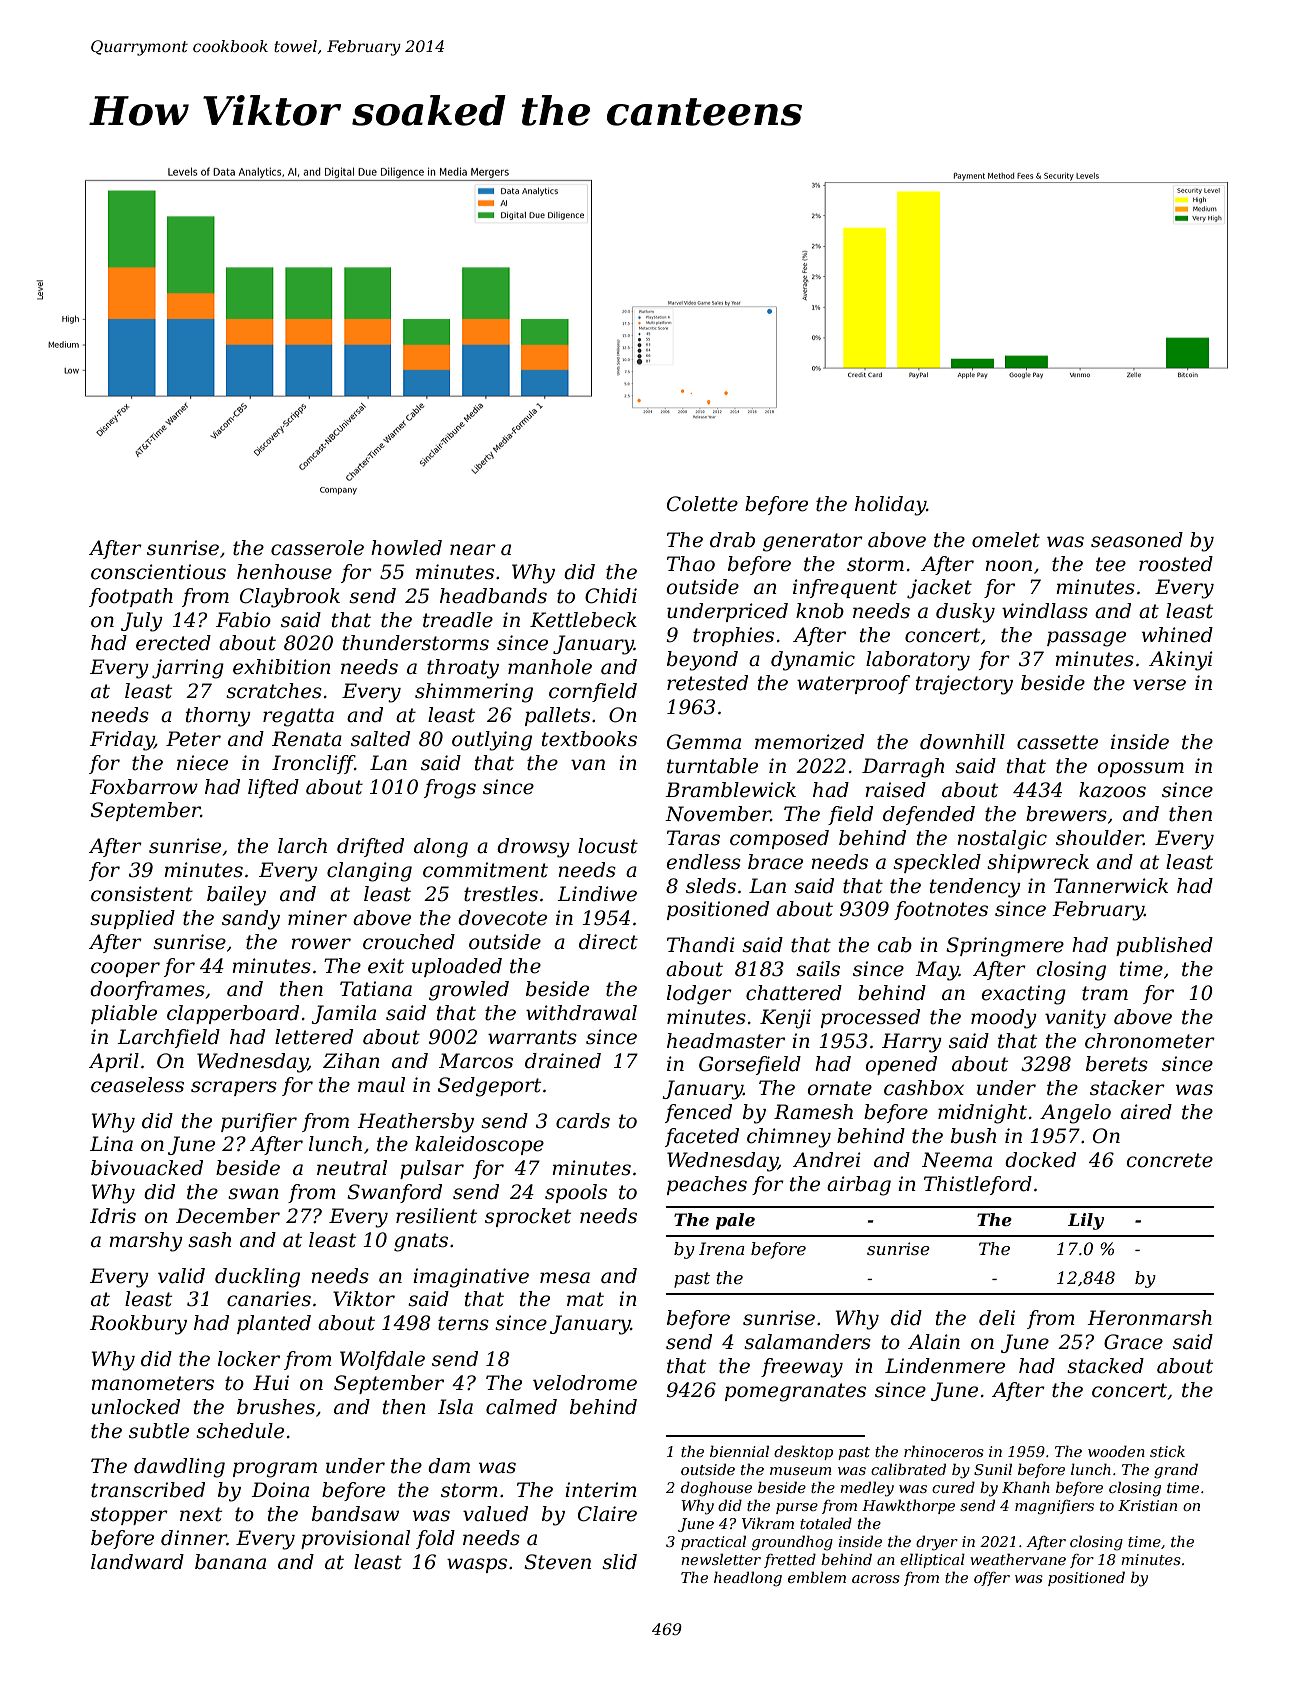 This document has height=1688, width=1304. Describe the element at coordinates (450, 789) in the document. I see `frogs` at that location.
